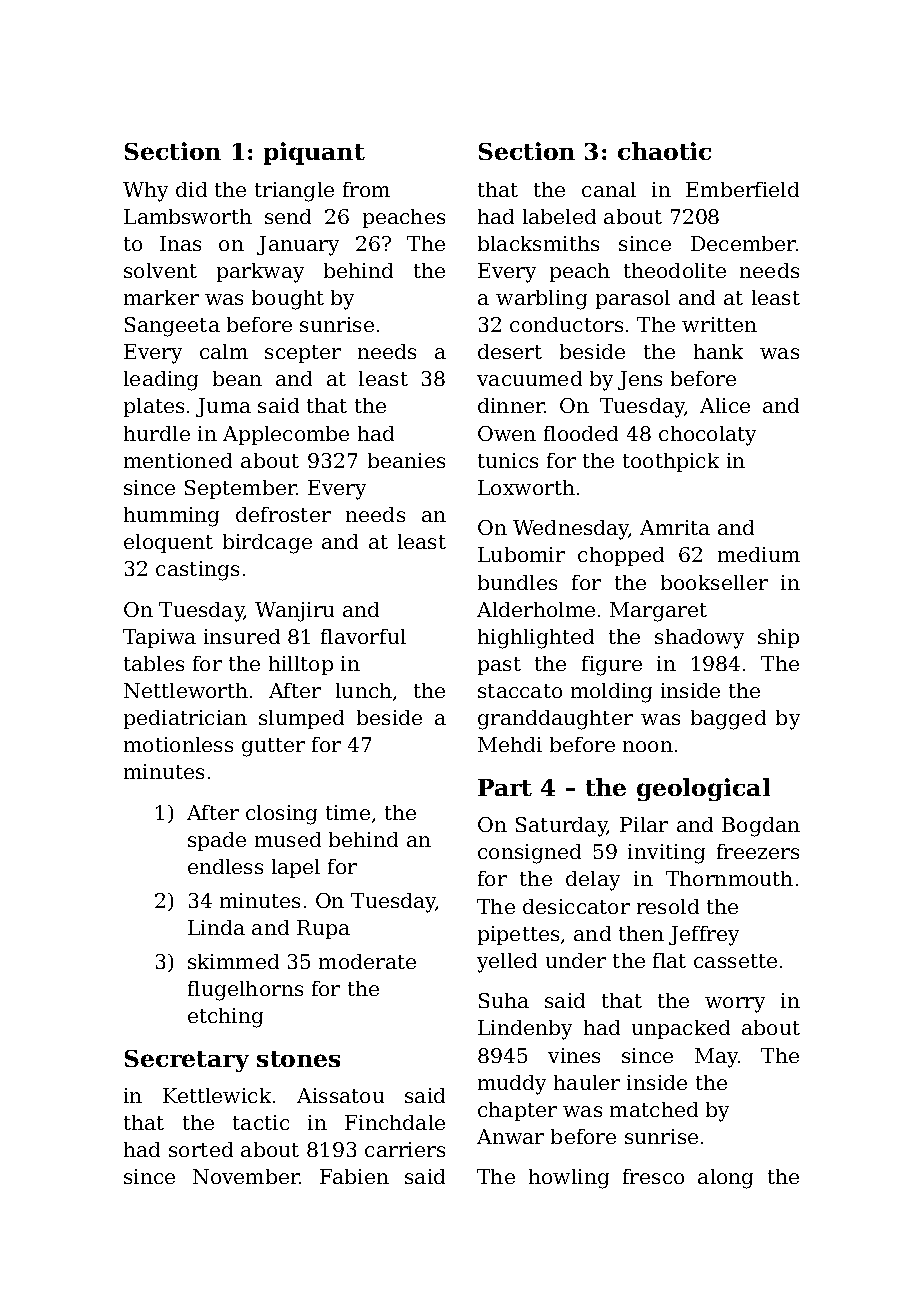 The height and width of the document is (1311, 924). I want to click on mentioned, so click(178, 460).
